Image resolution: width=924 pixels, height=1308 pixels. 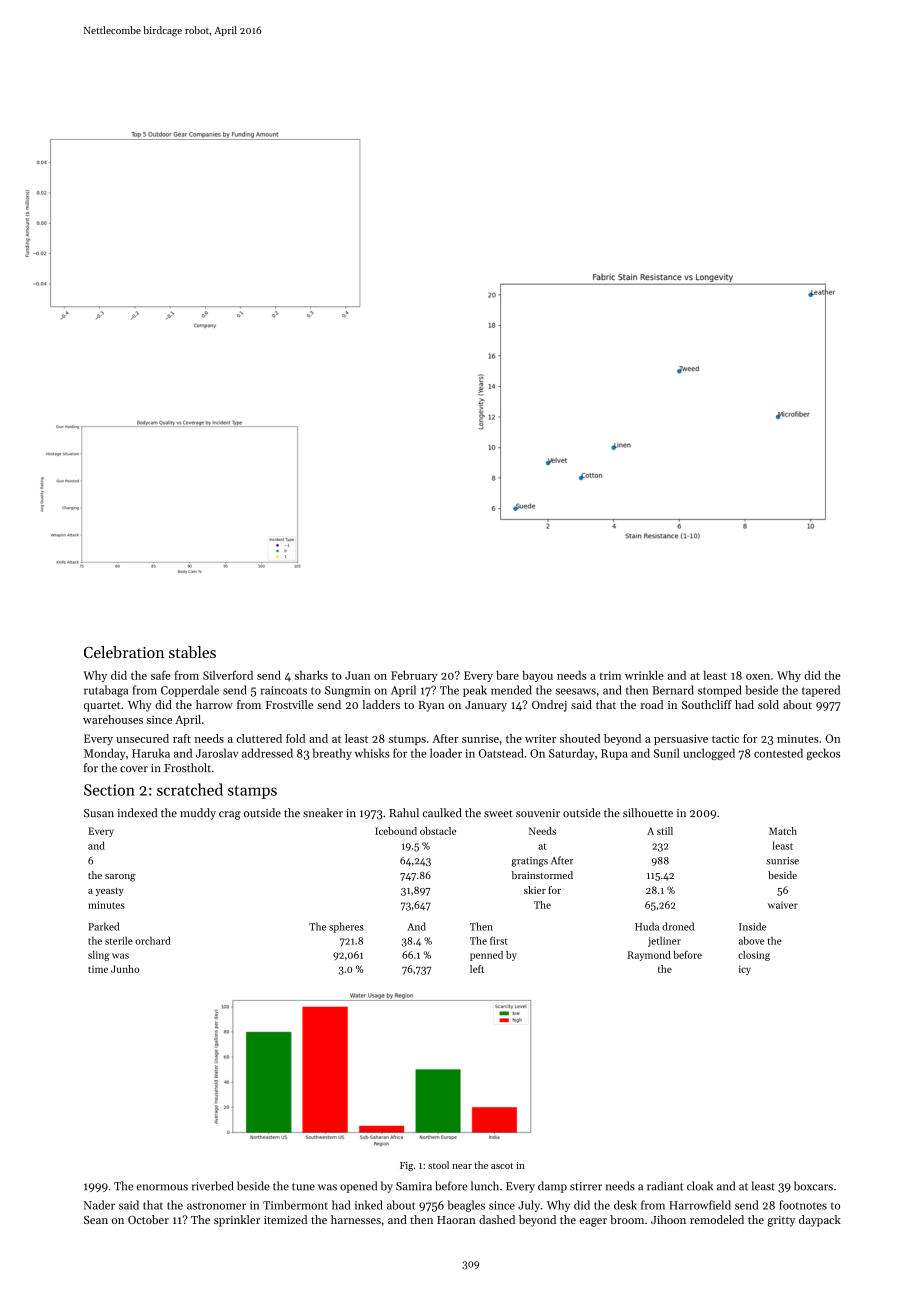 I want to click on geckos, so click(x=823, y=754).
